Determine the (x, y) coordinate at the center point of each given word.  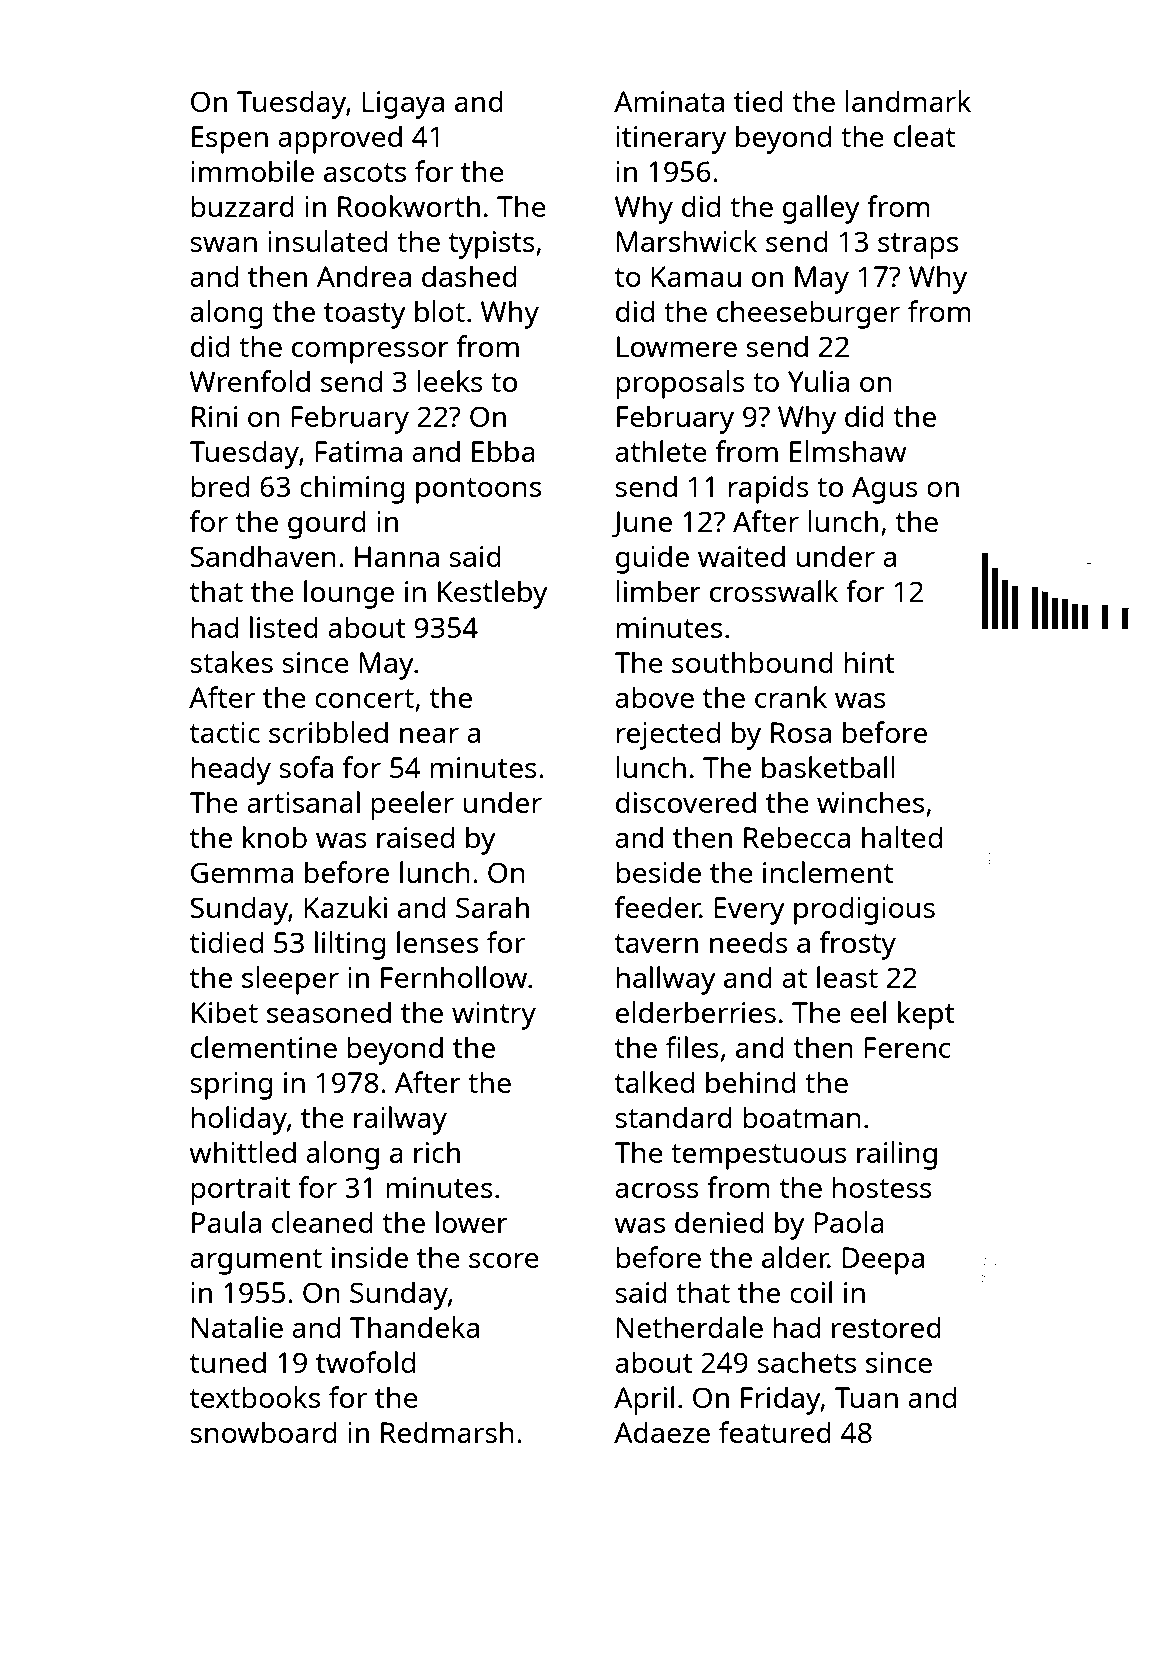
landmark (908, 101)
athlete (661, 451)
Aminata (669, 101)
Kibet (225, 1012)
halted (902, 837)
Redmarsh (447, 1432)
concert (364, 698)
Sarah (492, 907)
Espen (230, 140)
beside (658, 872)
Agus (885, 490)
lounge (349, 594)
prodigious (864, 910)
